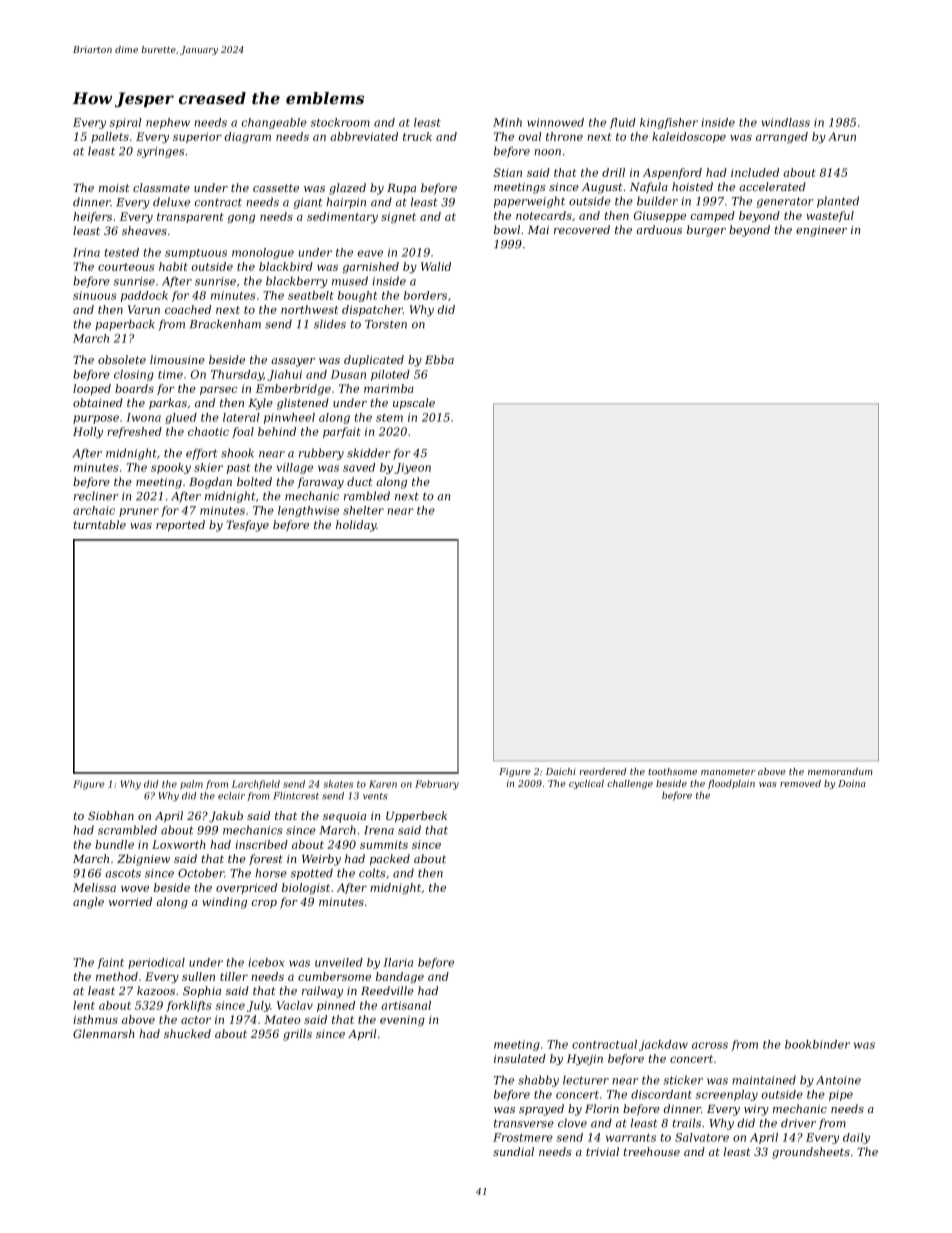  Describe the element at coordinates (256, 785) in the screenshot. I see `Larchfield` at that location.
